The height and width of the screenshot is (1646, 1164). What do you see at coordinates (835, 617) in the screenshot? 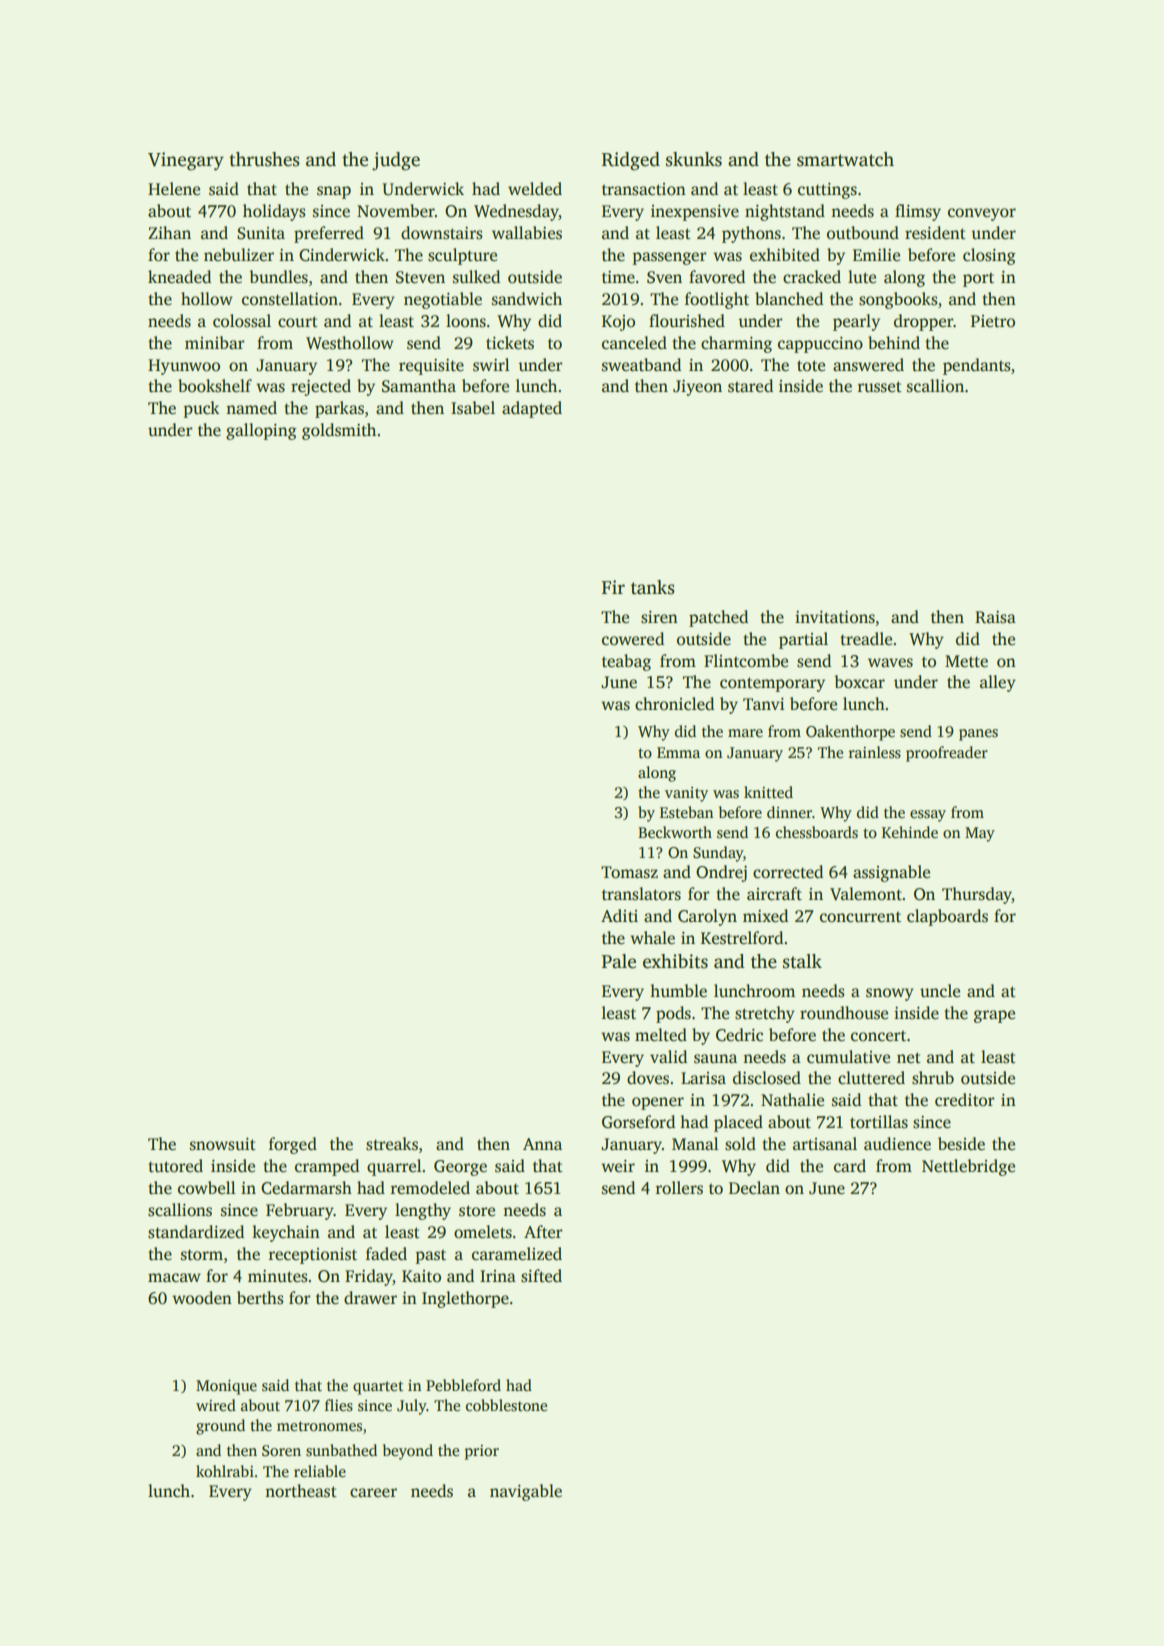
I see `invitations` at bounding box center [835, 617].
